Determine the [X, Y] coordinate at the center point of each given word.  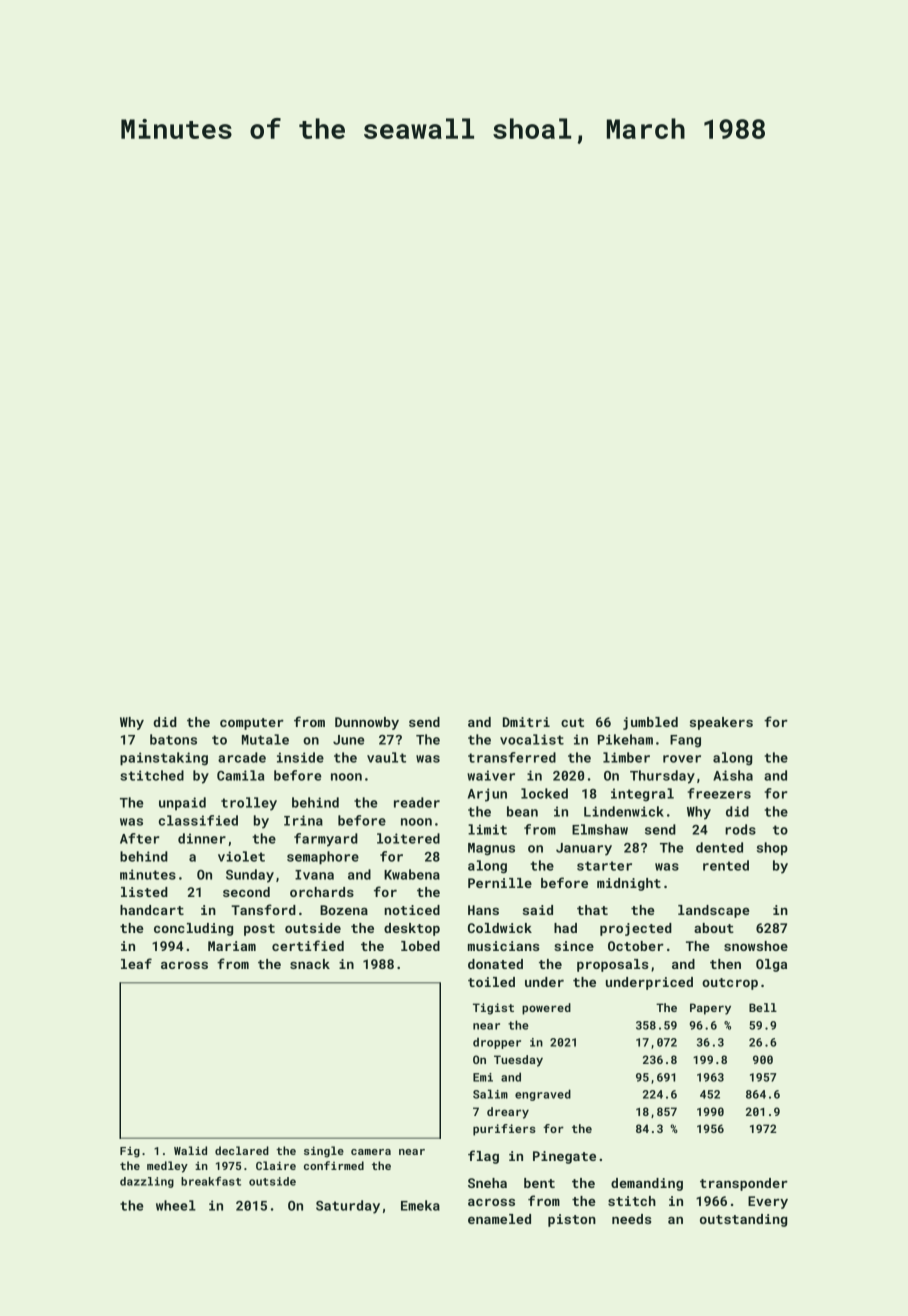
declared [242, 1150]
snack [310, 964]
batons [173, 739]
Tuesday [518, 1061]
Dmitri [526, 722]
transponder [744, 1184]
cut [572, 722]
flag [483, 1157]
